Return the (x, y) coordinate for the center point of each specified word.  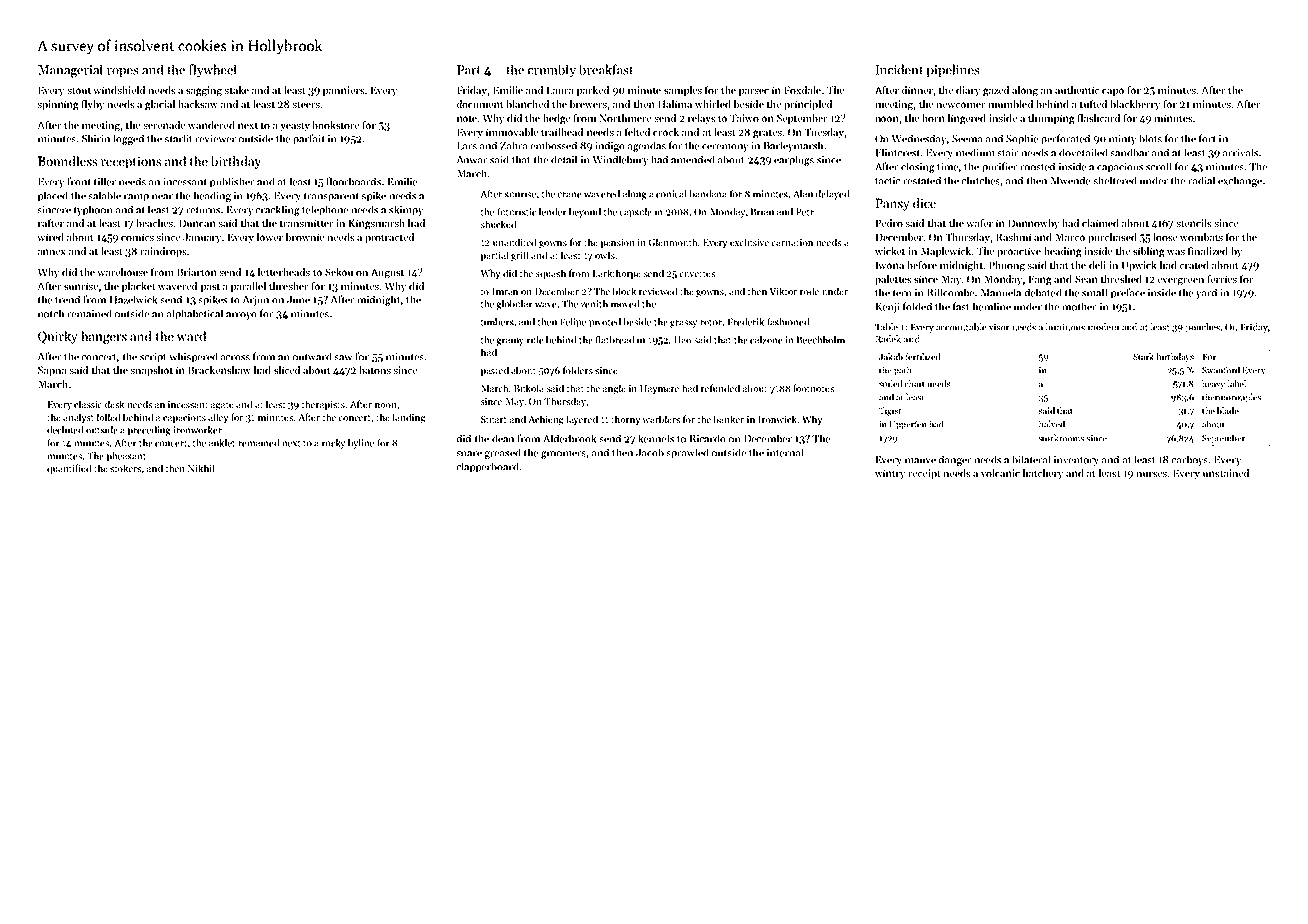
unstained (1226, 473)
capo (1113, 92)
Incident (899, 69)
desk (114, 404)
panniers (343, 91)
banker (729, 419)
